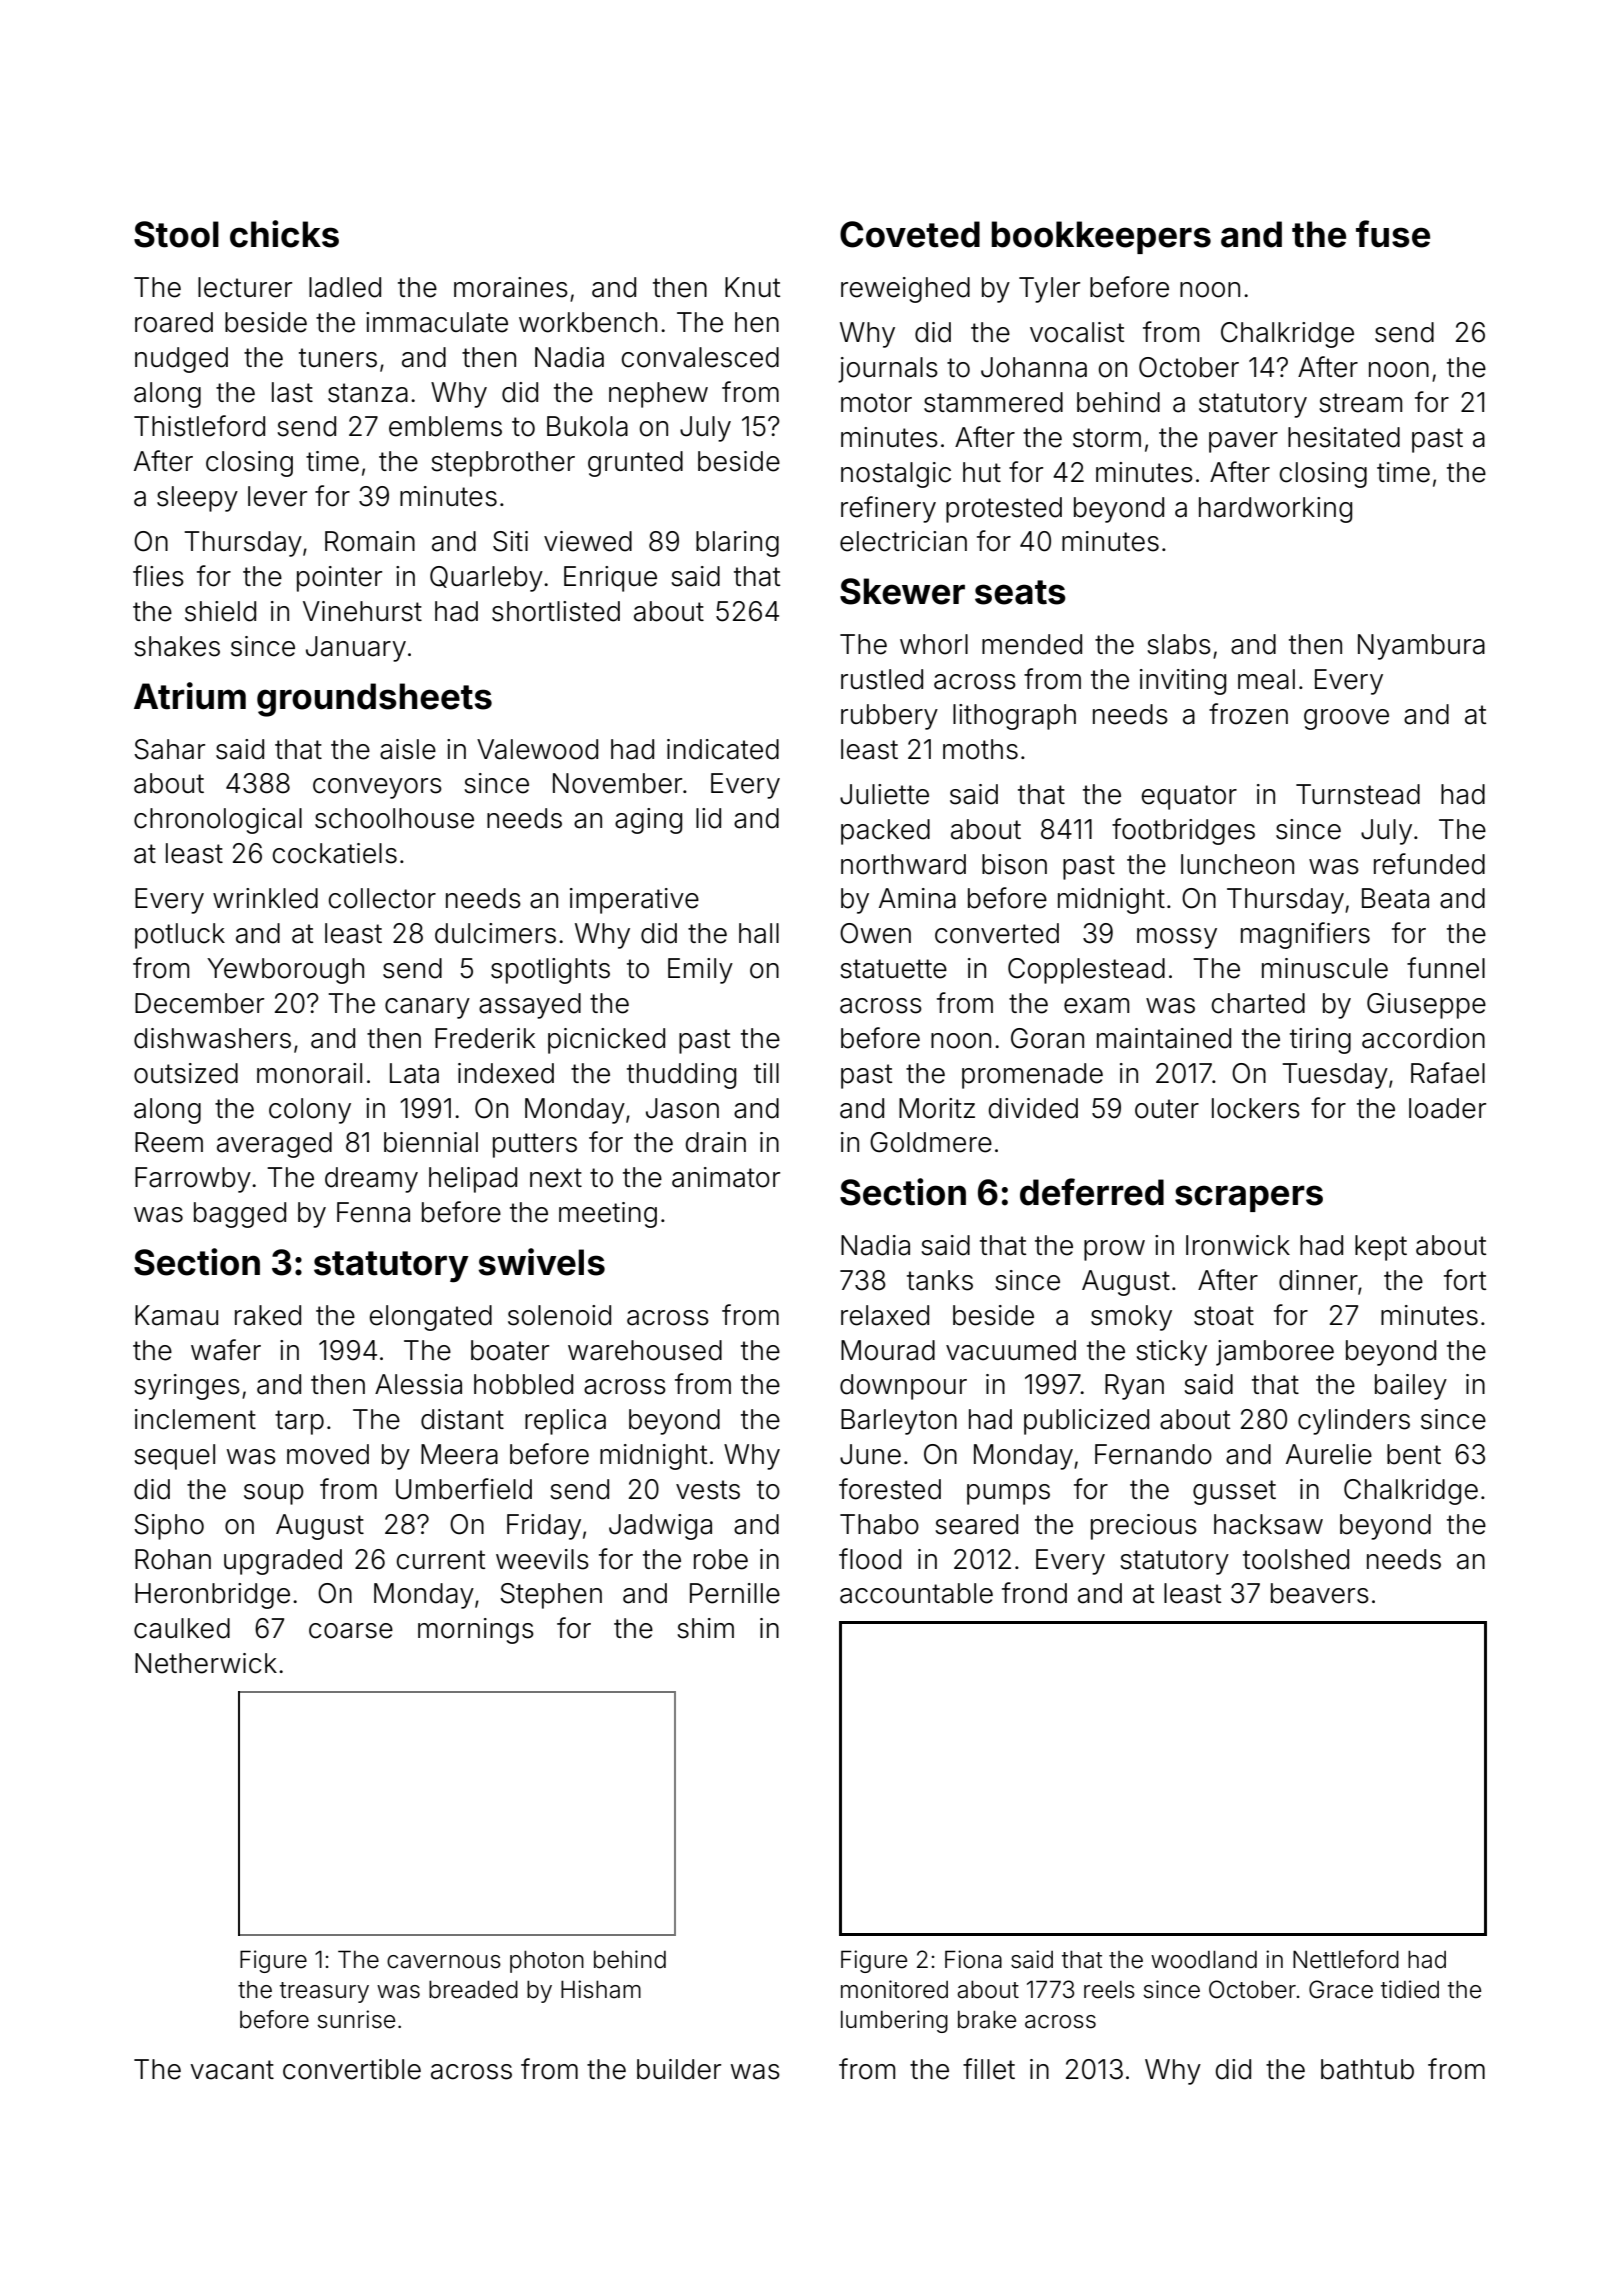 This page has height=2292, width=1620. What do you see at coordinates (476, 1631) in the page?
I see `mornings` at bounding box center [476, 1631].
